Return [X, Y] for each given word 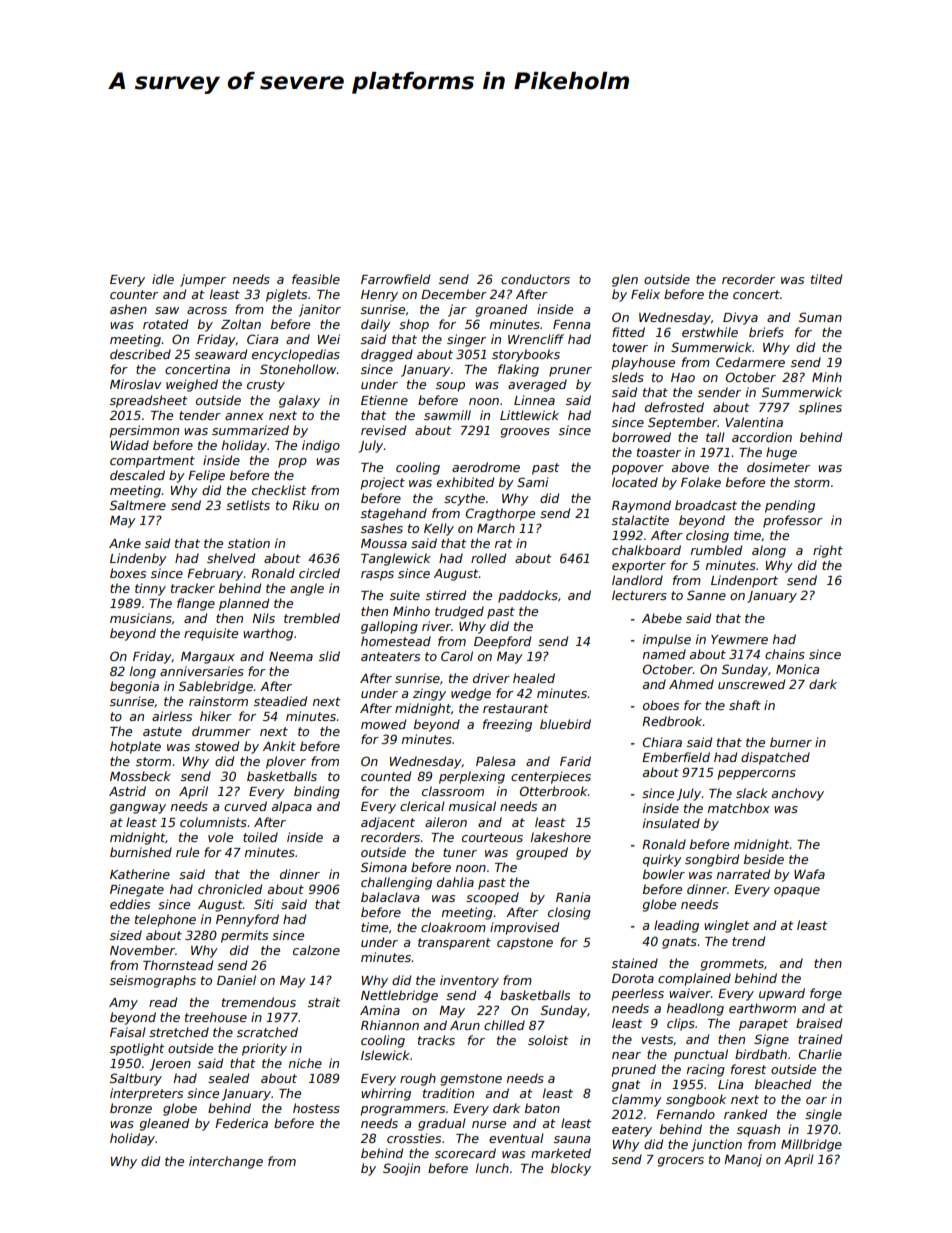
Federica [241, 1123]
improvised [524, 928]
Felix [645, 294]
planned [244, 604]
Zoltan [241, 324]
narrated [743, 874]
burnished [141, 852]
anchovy [798, 794]
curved [245, 806]
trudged [459, 612]
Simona [384, 867]
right [828, 551]
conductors [535, 279]
